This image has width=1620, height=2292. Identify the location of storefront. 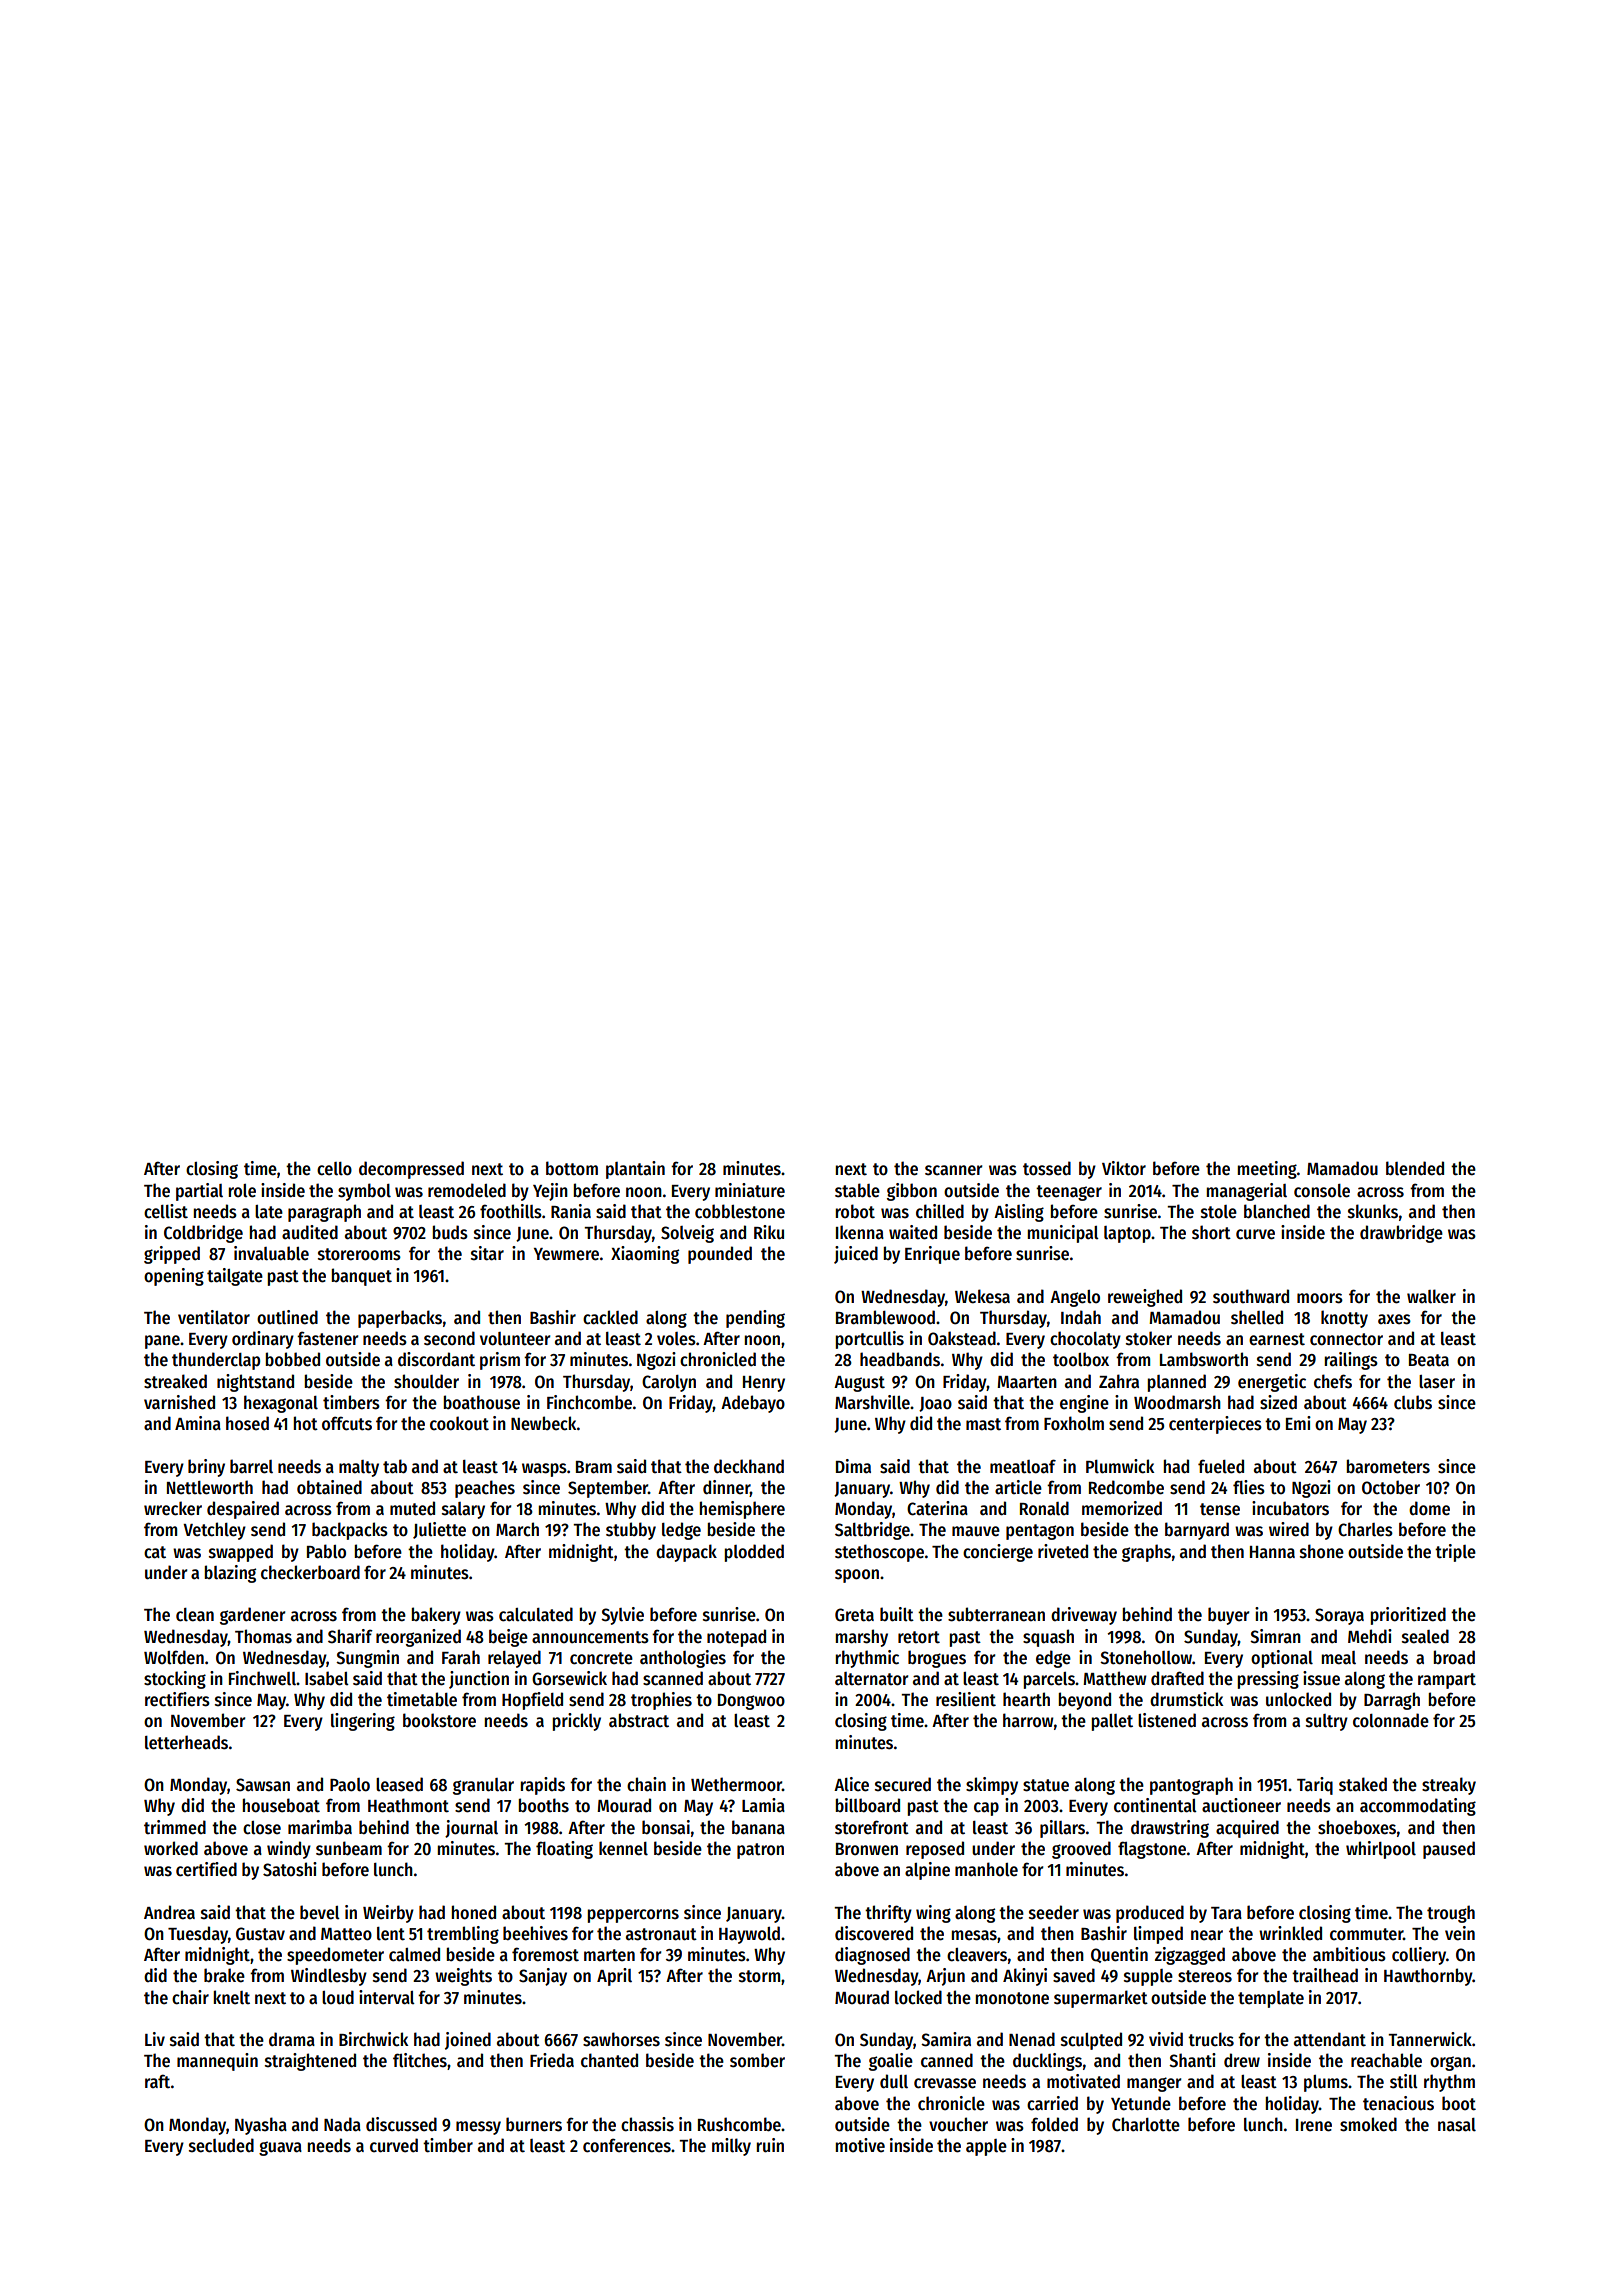
(872, 1827).
